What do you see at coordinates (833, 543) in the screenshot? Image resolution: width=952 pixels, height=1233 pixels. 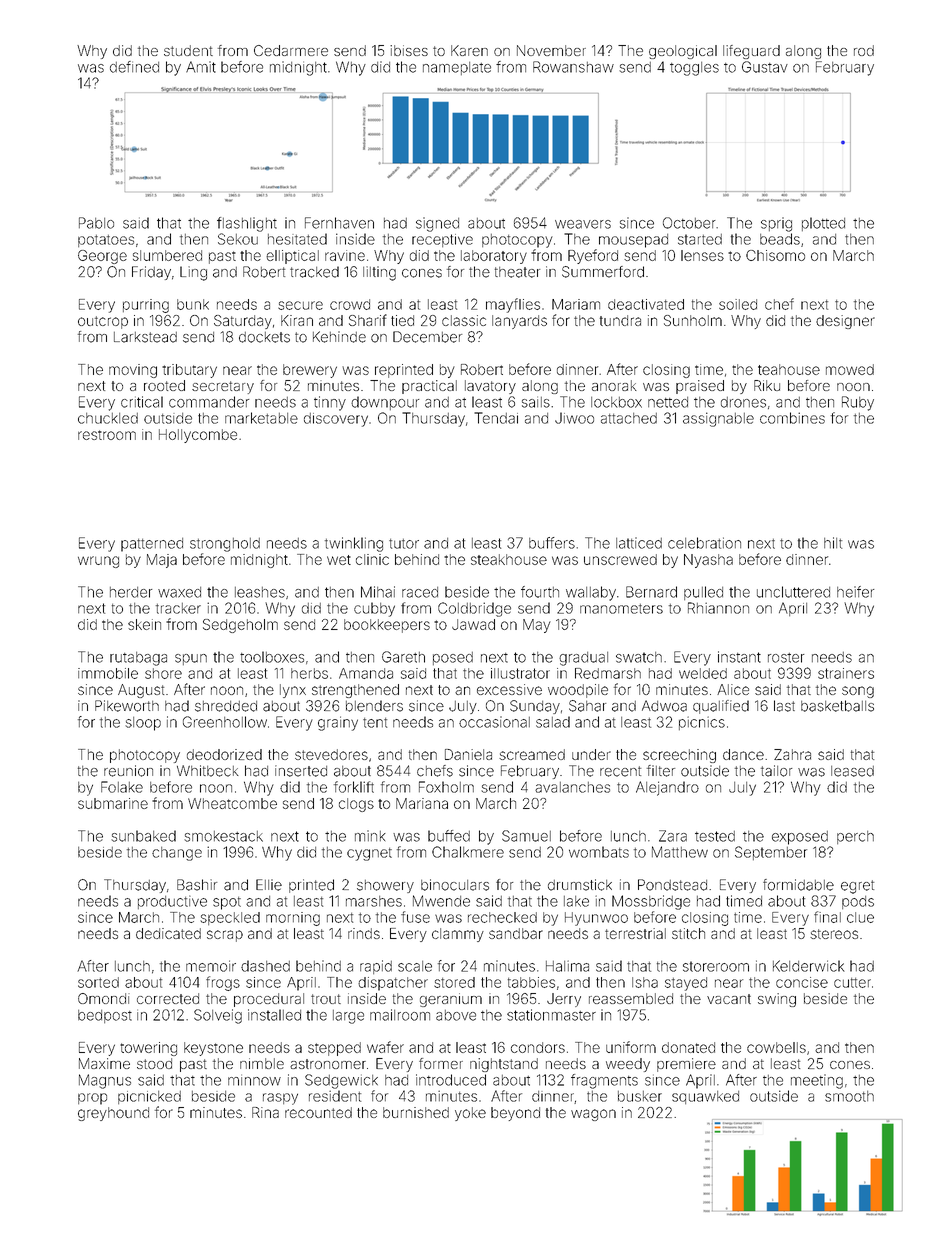 I see `hilt` at bounding box center [833, 543].
